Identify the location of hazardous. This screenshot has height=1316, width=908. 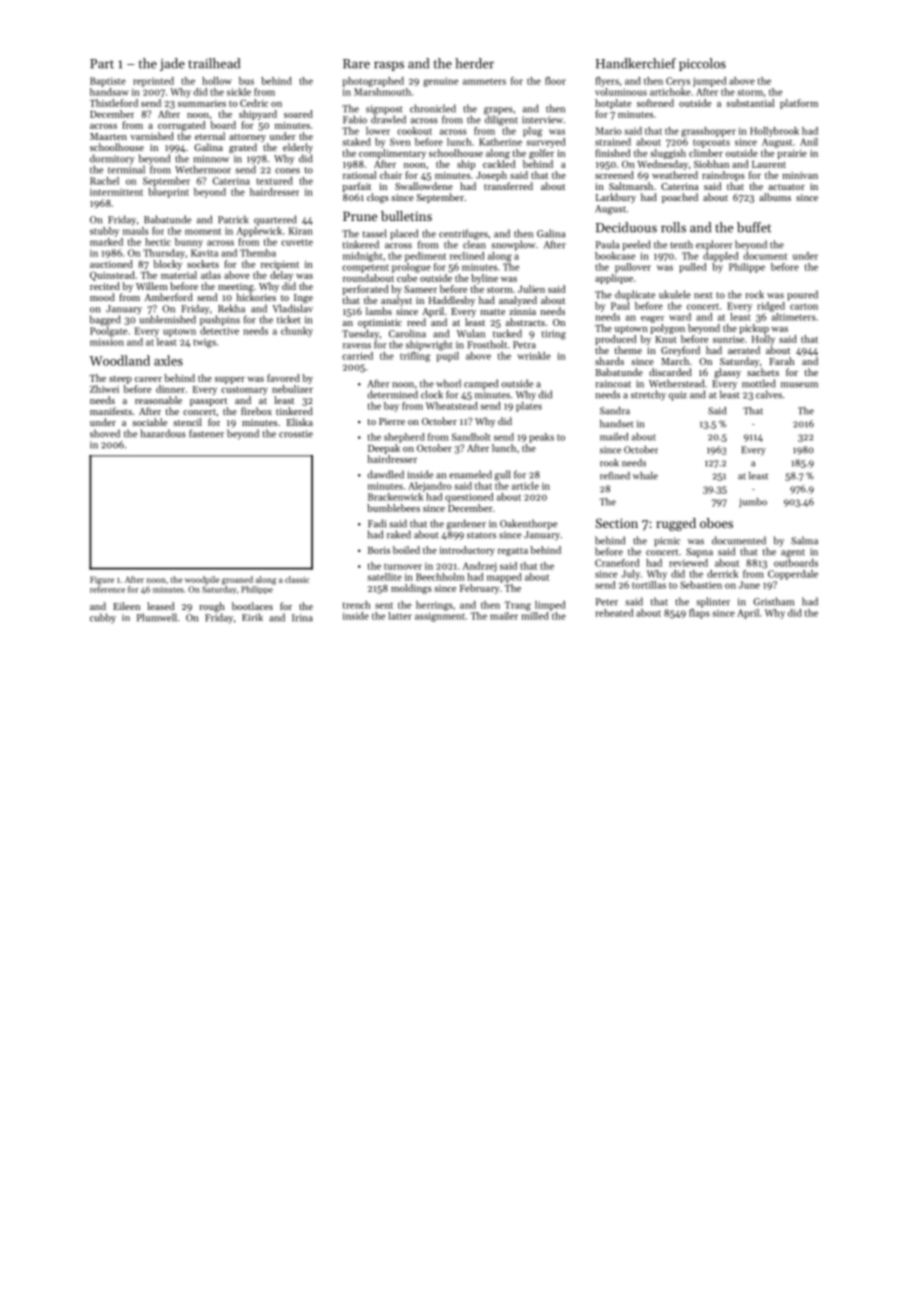
(163, 433).
